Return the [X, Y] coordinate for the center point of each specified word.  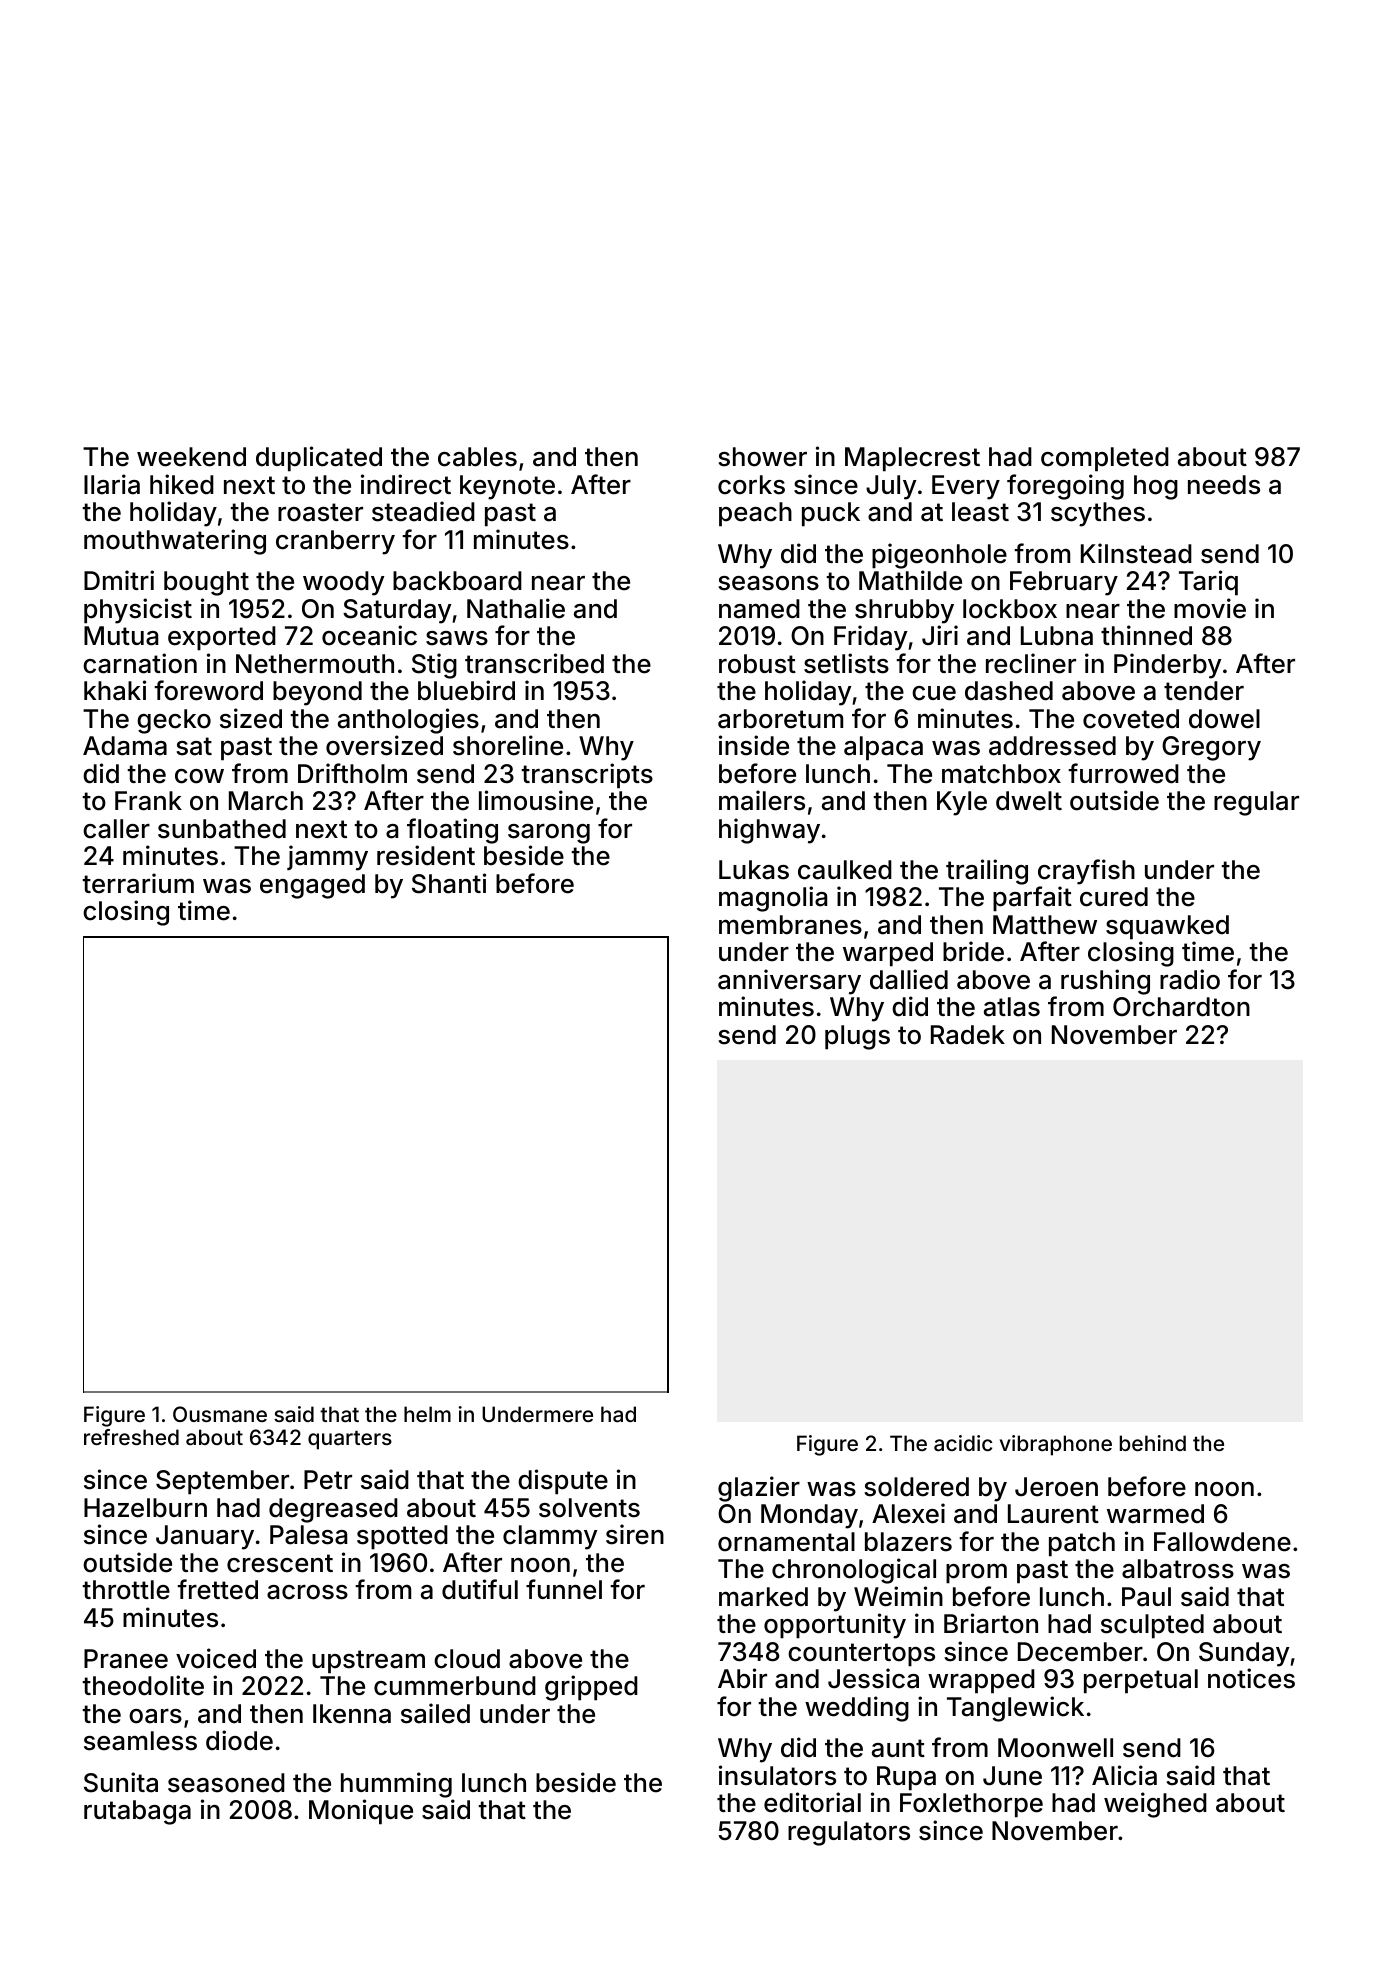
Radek [968, 1035]
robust [757, 664]
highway [769, 831]
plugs [857, 1037]
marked [763, 1597]
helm [427, 1414]
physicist [138, 611]
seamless [140, 1741]
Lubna [1057, 636]
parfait [1032, 899]
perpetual [1141, 1681]
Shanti [449, 883]
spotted [402, 1537]
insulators [777, 1775]
